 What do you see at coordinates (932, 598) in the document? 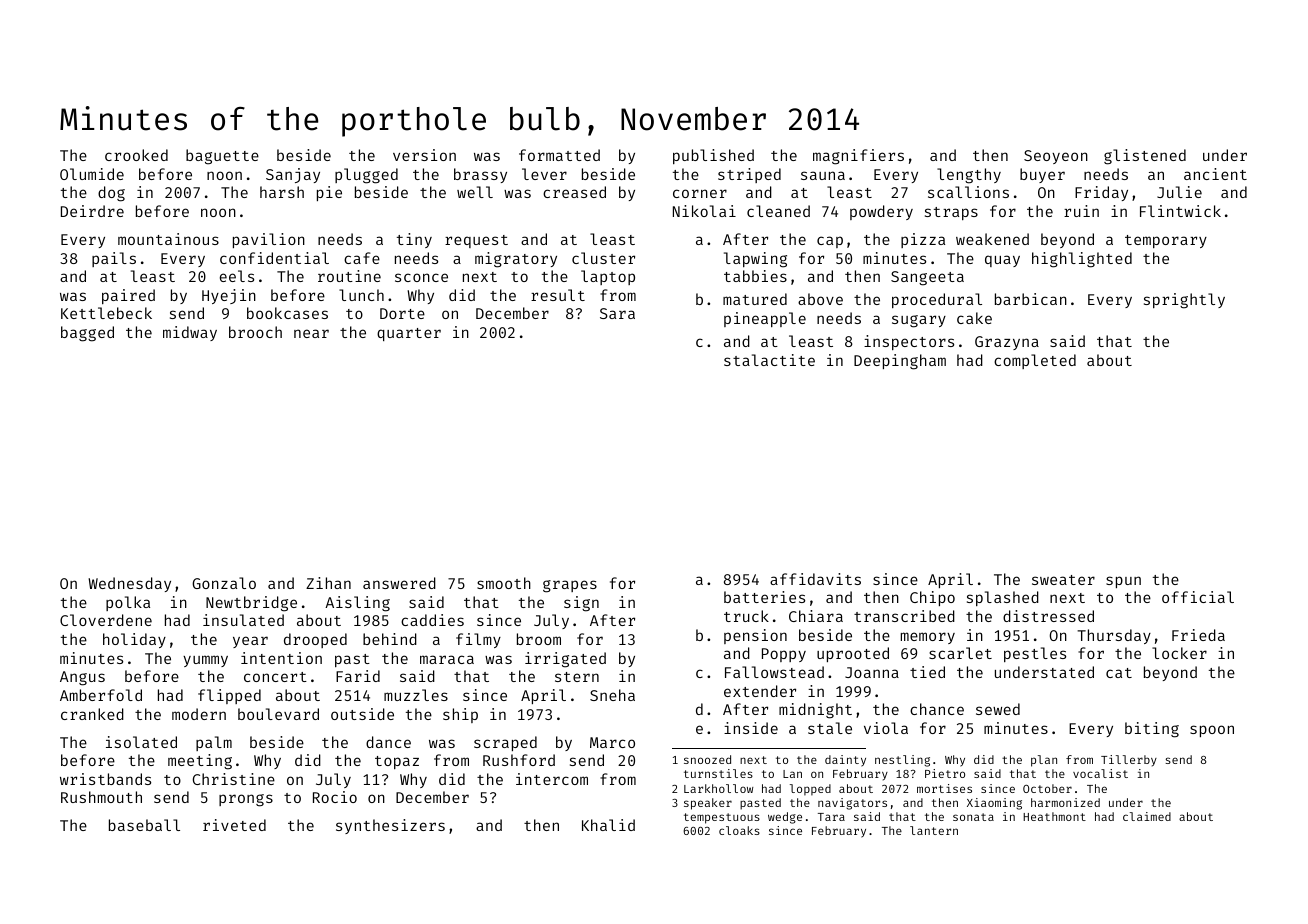
I see `Chipo` at bounding box center [932, 598].
